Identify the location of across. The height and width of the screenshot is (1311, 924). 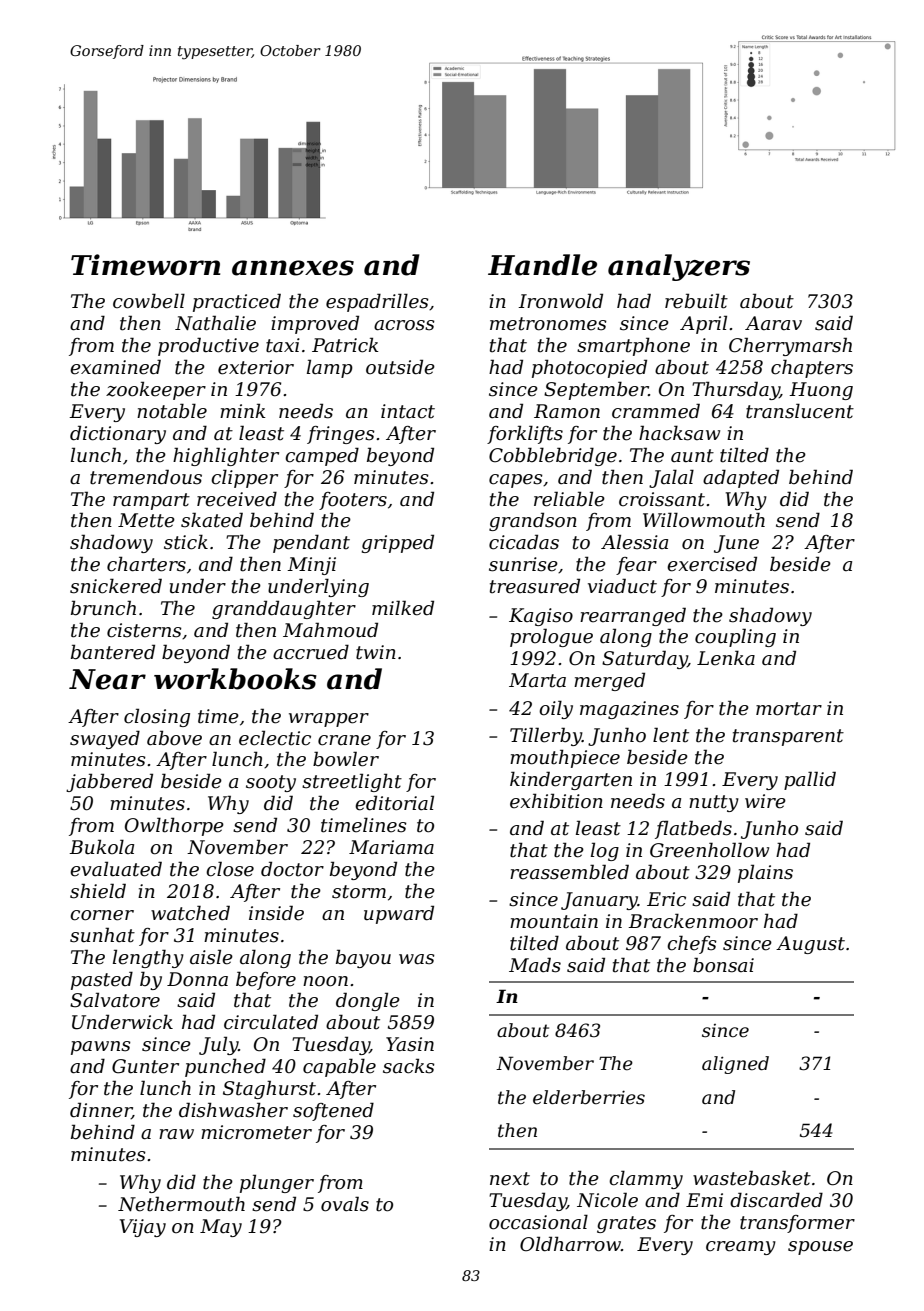
(404, 325).
